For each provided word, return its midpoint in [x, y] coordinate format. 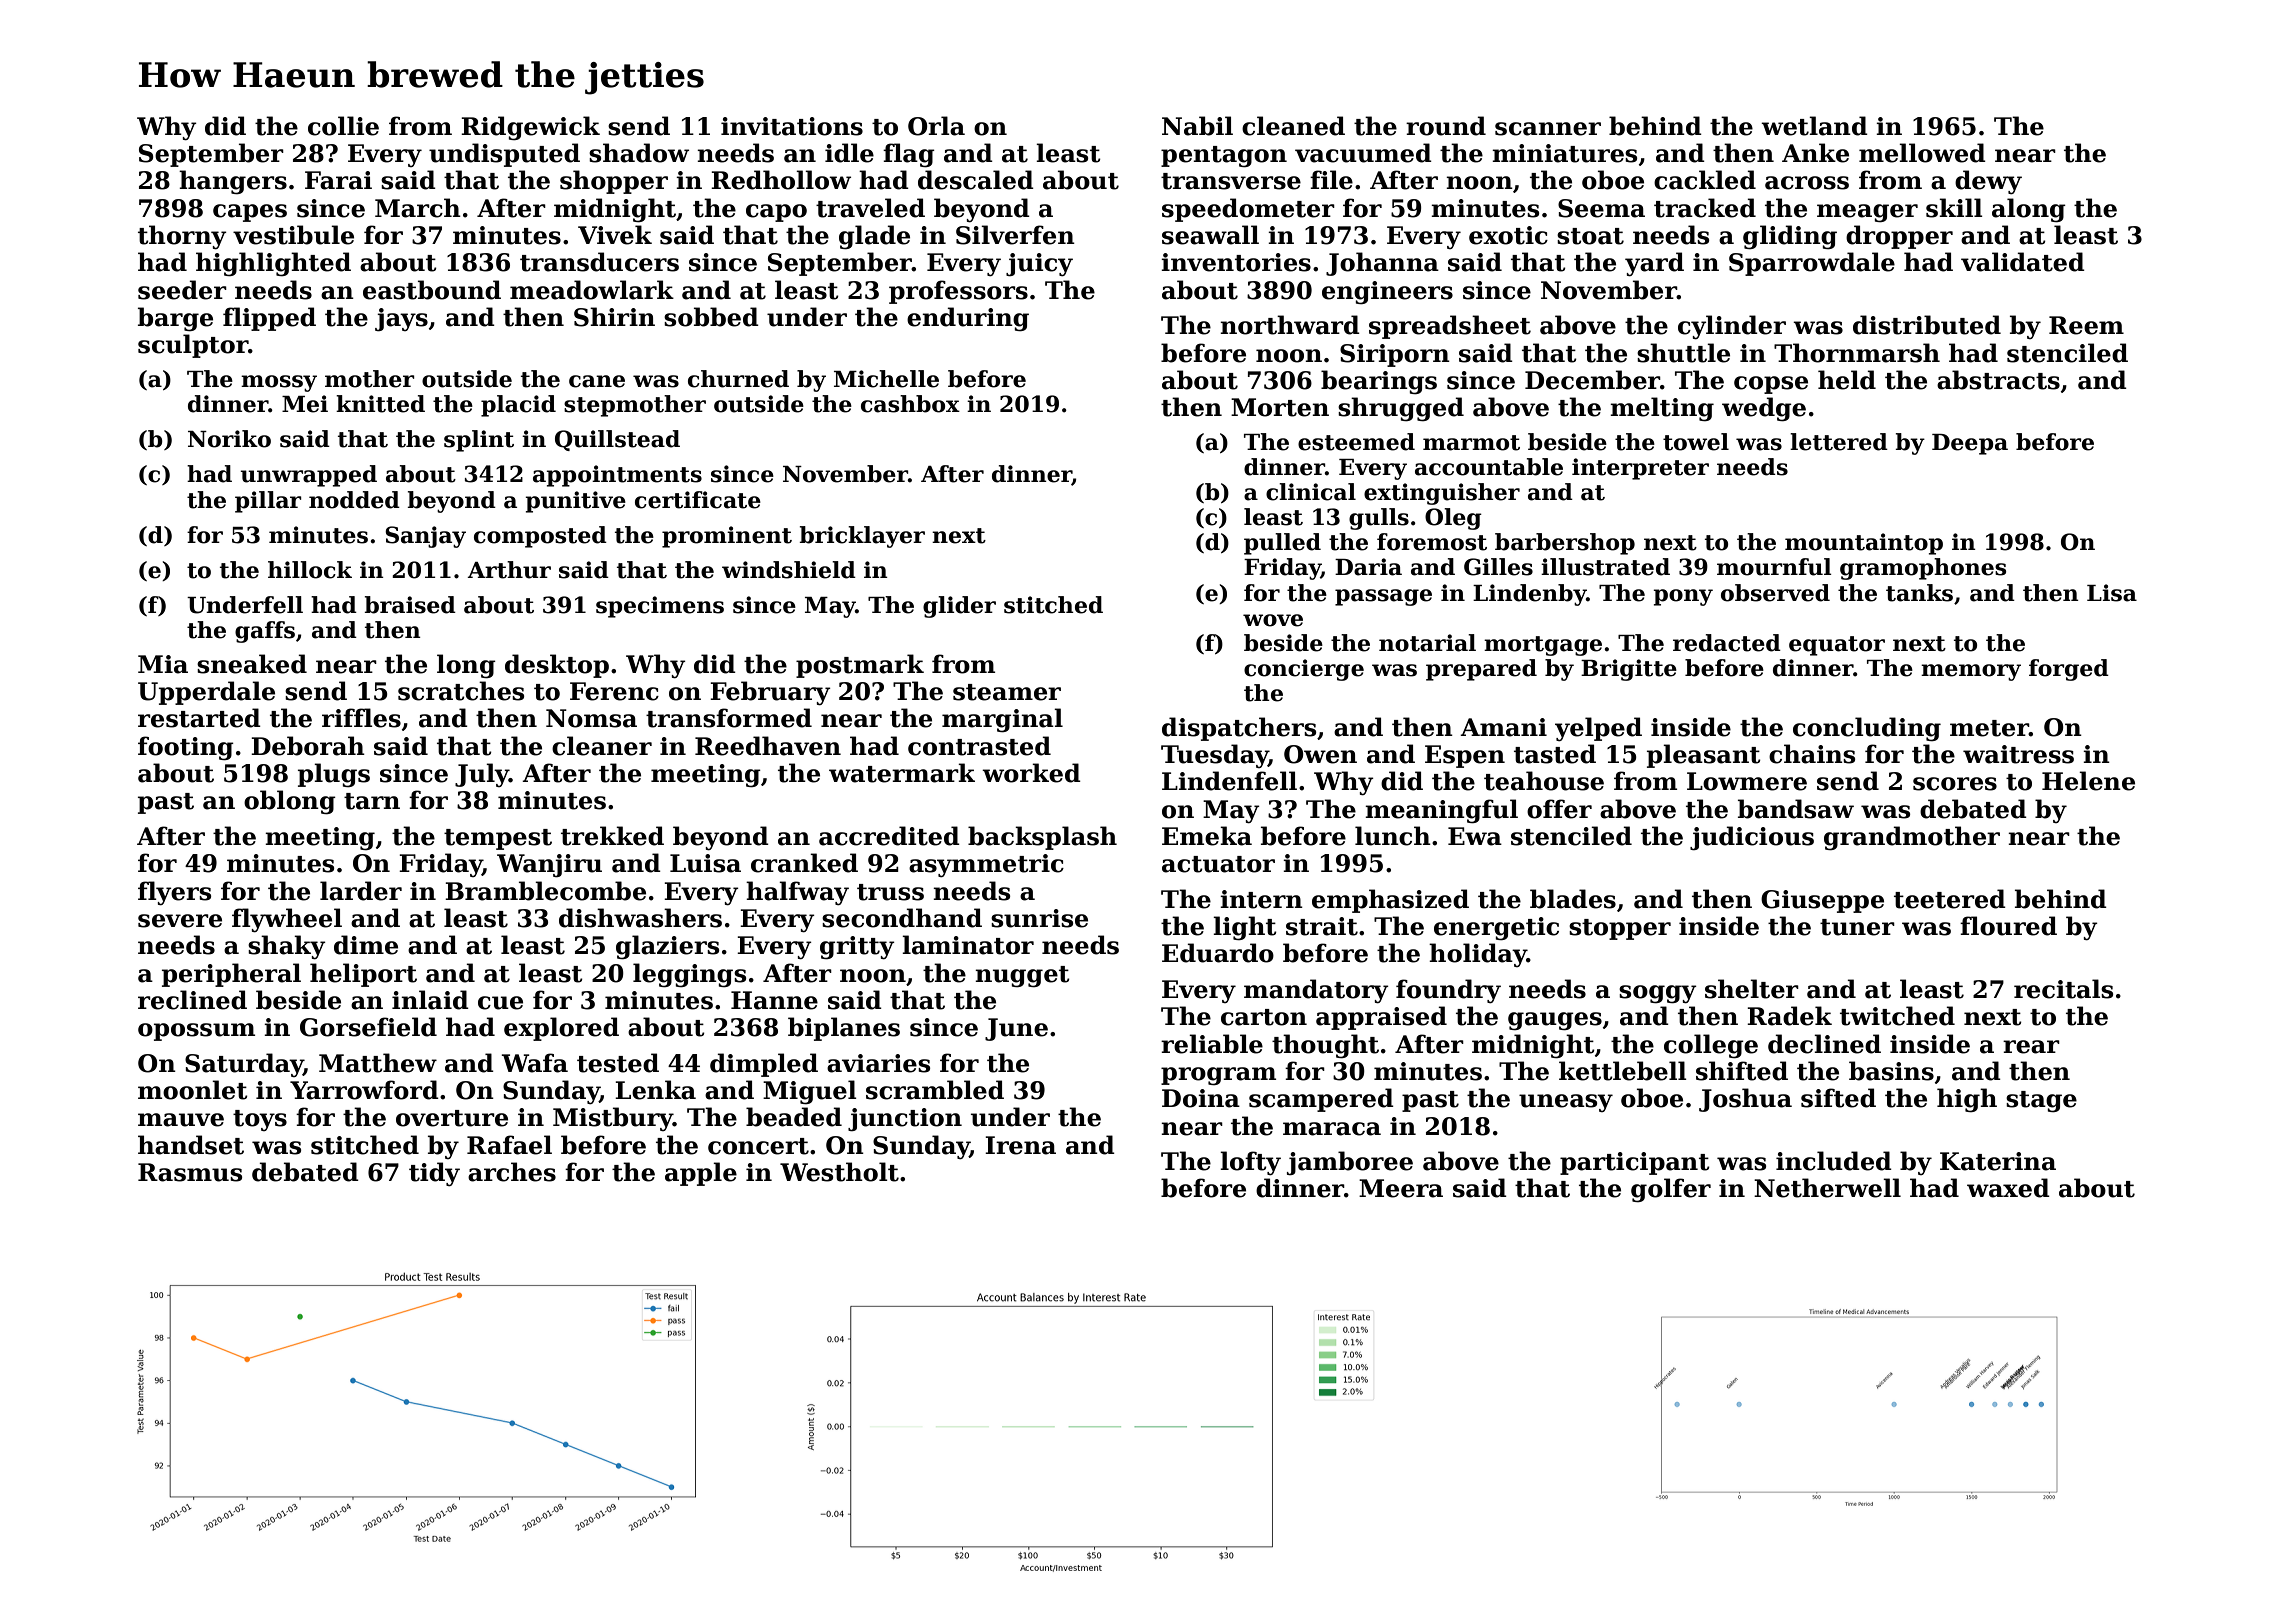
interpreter [1640, 469]
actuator [1218, 864]
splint [479, 441]
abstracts [1998, 380]
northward [1290, 325]
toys [260, 1120]
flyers [175, 893]
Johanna [1382, 264]
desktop [557, 666]
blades [1573, 899]
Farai [338, 180]
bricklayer [862, 537]
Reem [2086, 325]
